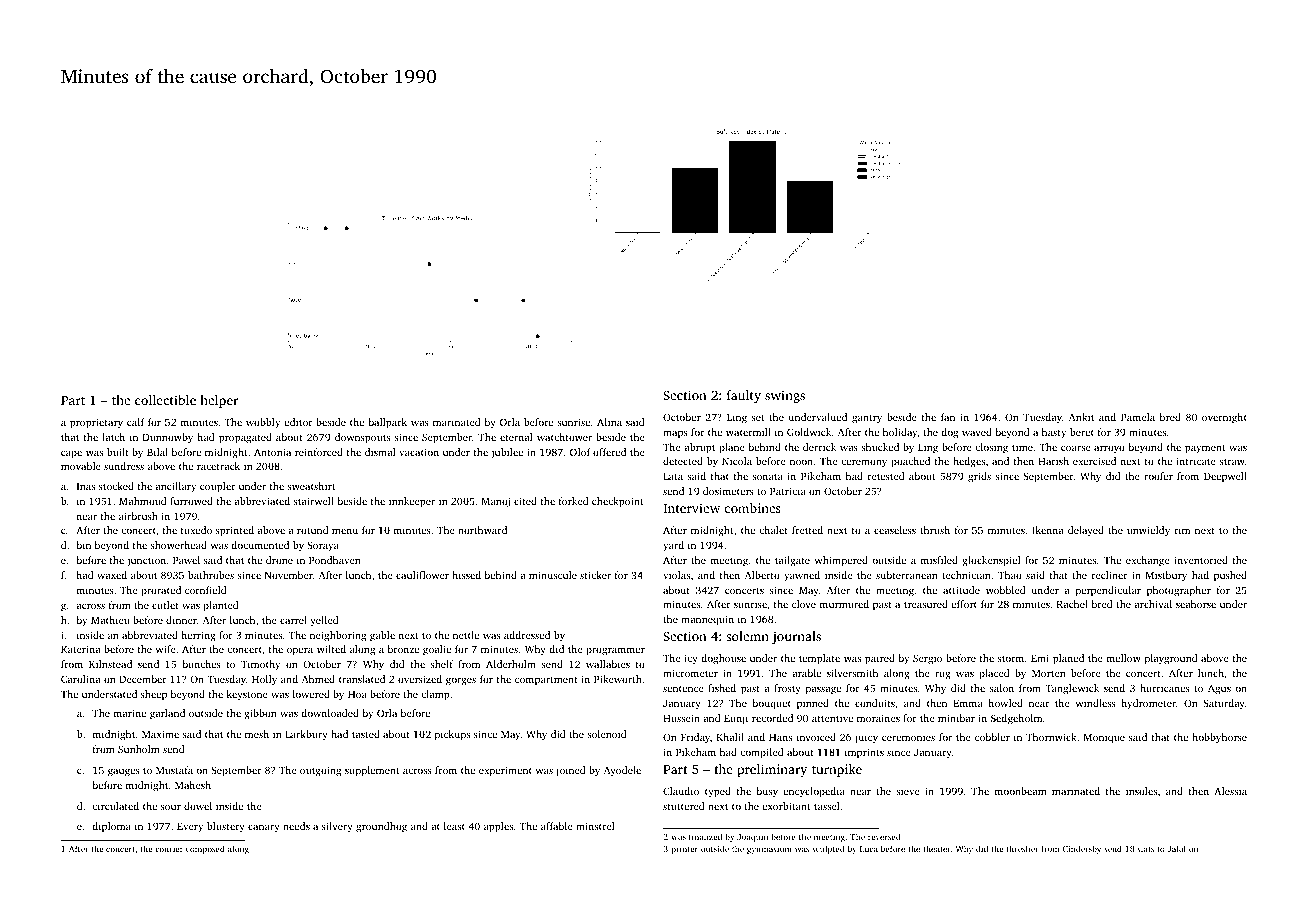 This image has width=1308, height=924. I want to click on intricate, so click(1196, 461).
